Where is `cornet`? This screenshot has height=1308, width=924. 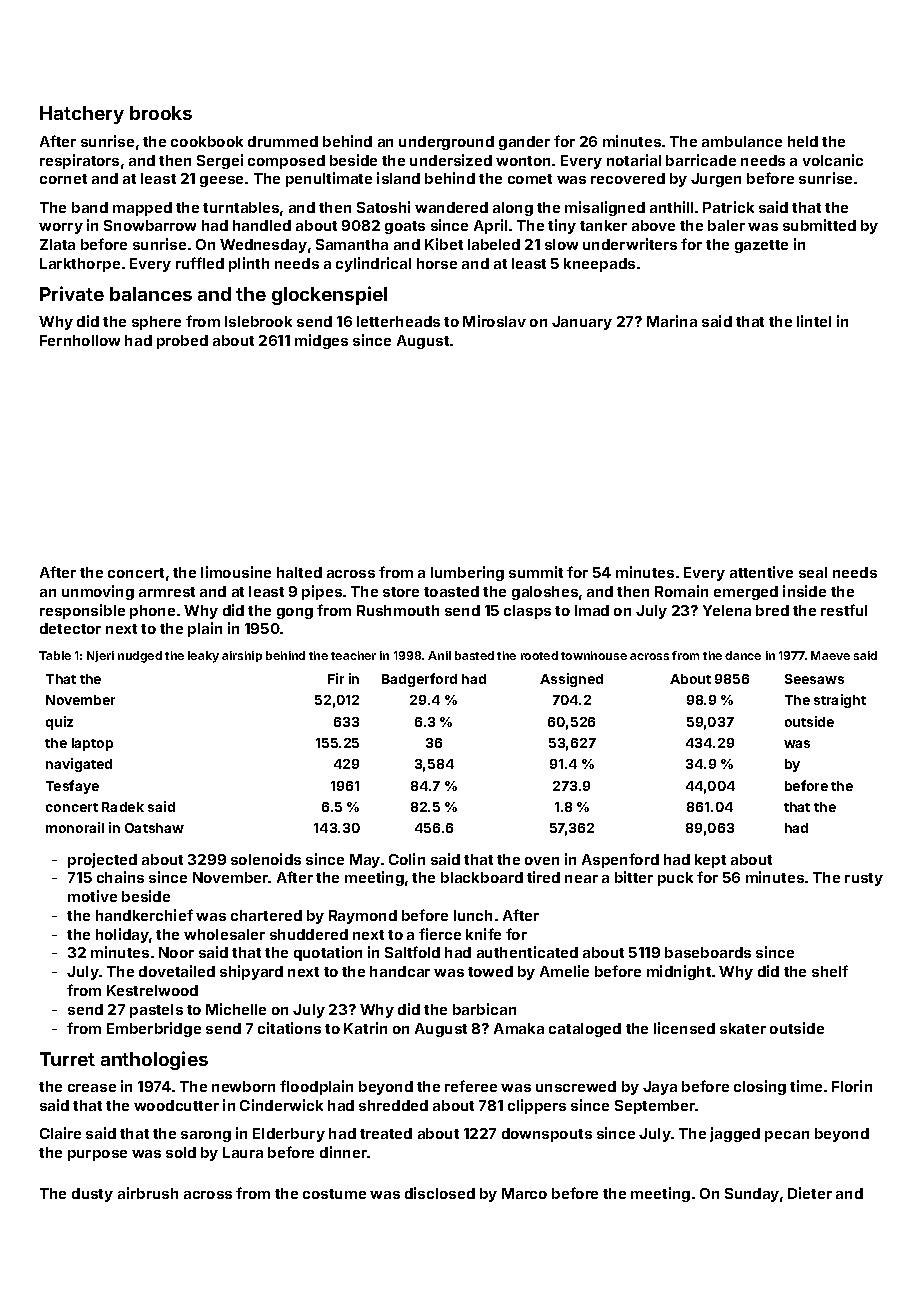 cornet is located at coordinates (63, 179).
